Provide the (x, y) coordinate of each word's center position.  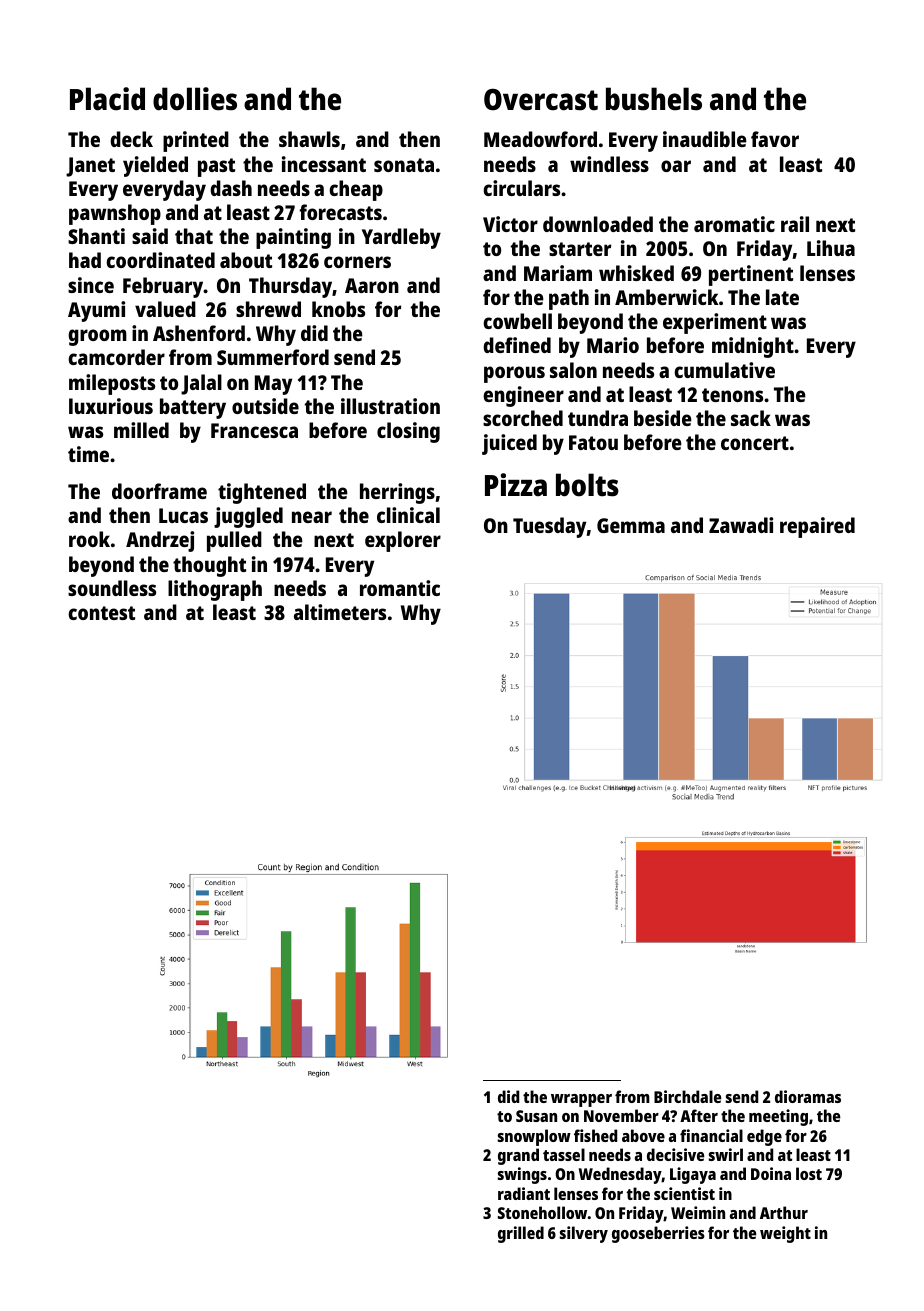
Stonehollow (542, 1212)
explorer (403, 541)
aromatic (734, 224)
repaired (817, 527)
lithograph (215, 590)
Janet (90, 167)
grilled (521, 1234)
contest (101, 613)
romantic (400, 588)
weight (785, 1234)
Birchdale (688, 1096)
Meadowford (540, 139)
